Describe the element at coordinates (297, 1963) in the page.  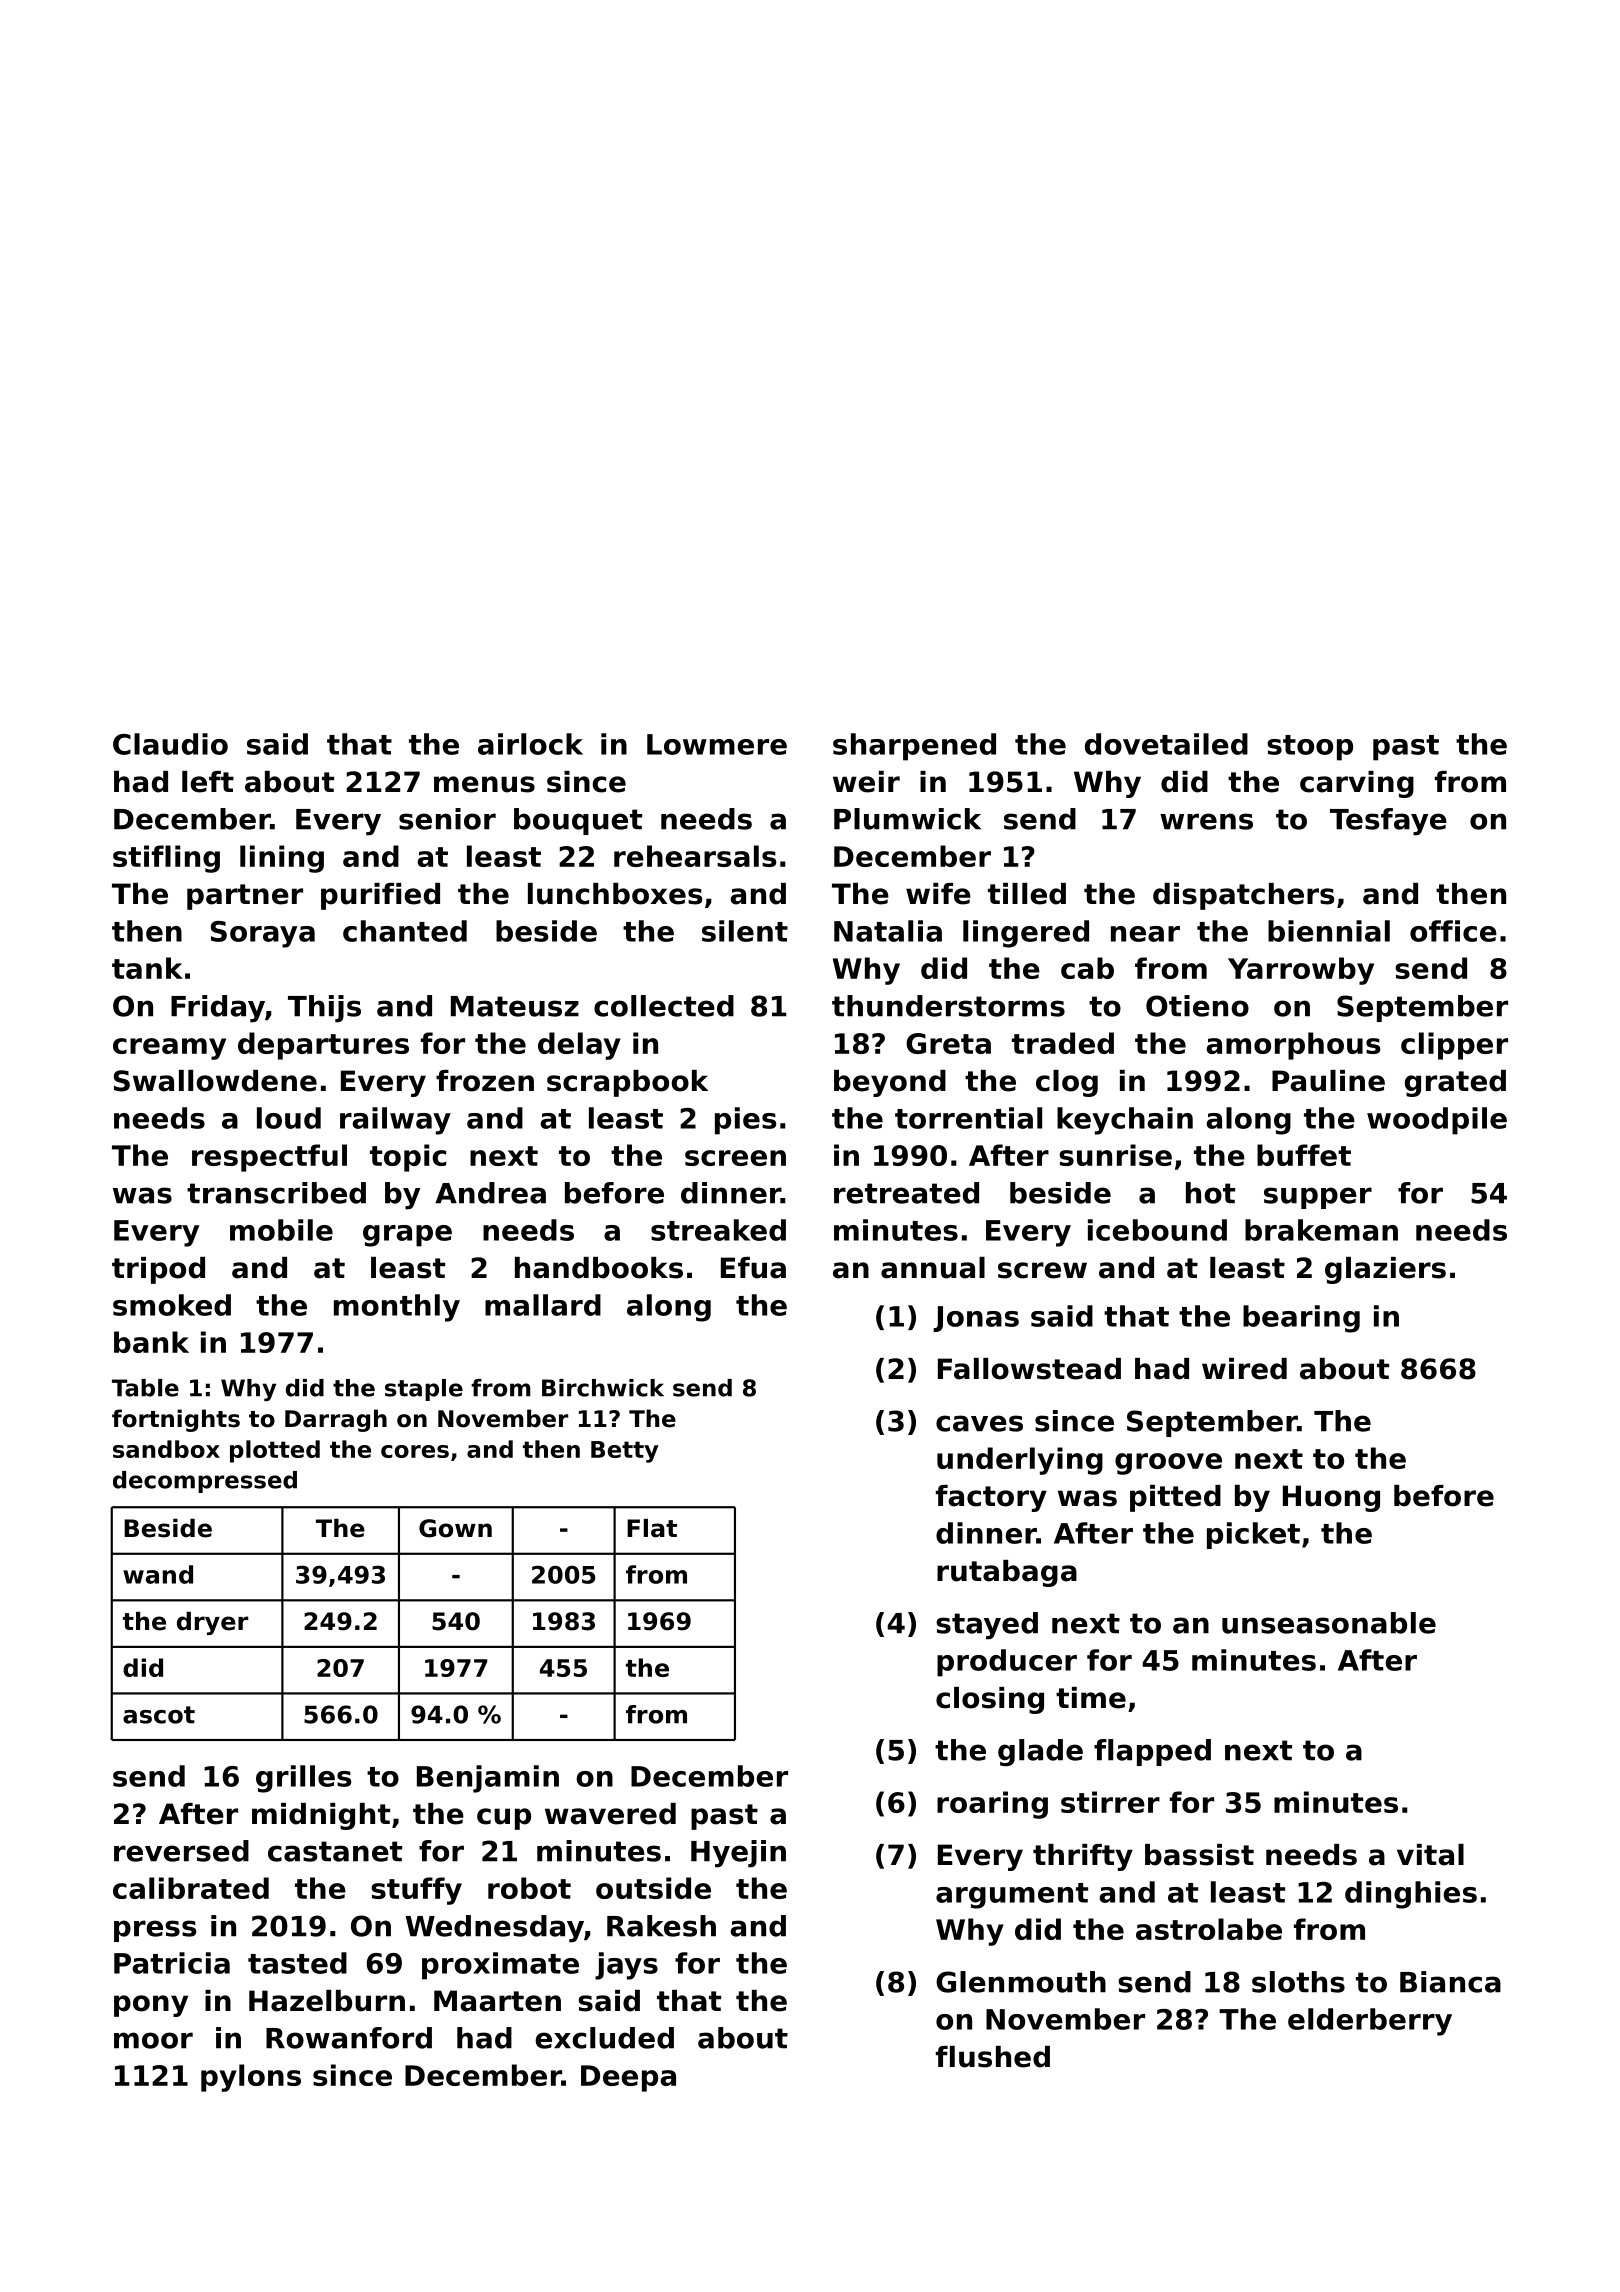
I see `tasted` at that location.
